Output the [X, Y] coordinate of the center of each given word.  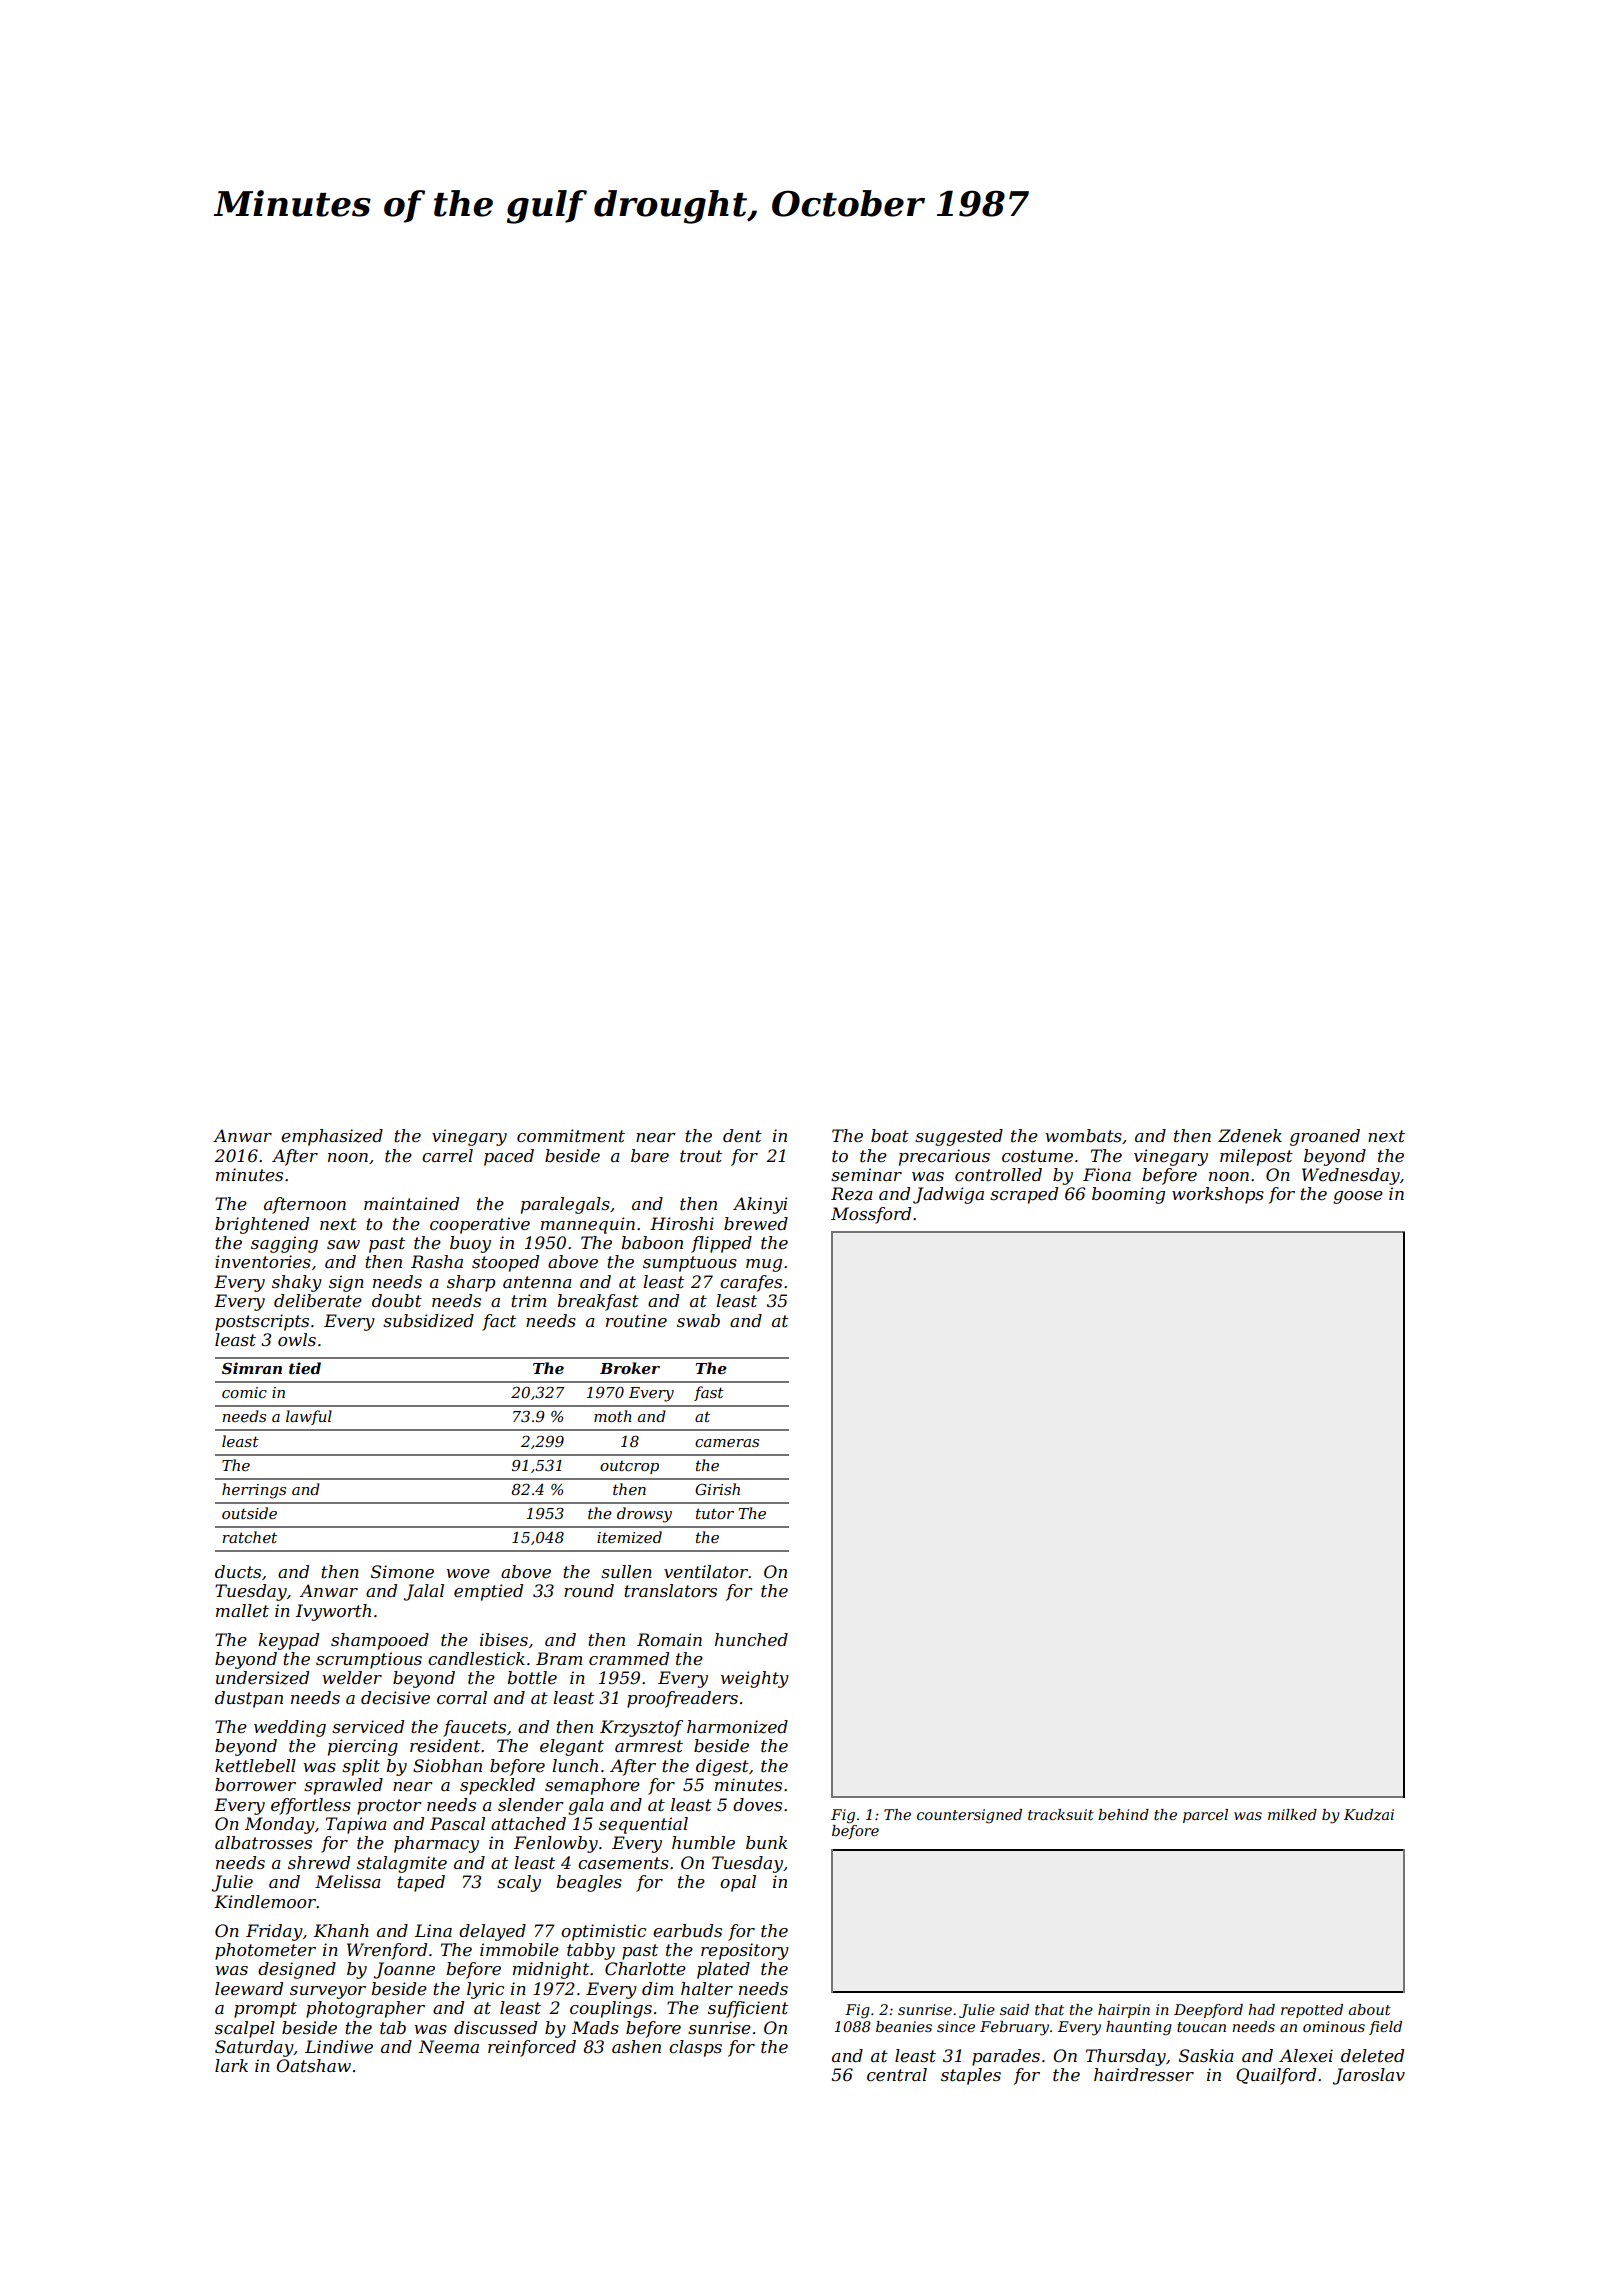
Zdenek [1250, 1135]
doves [757, 1804]
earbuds [687, 1930]
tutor [715, 1513]
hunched [751, 1639]
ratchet [249, 1537]
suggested [959, 1137]
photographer [365, 2009]
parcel [1205, 1816]
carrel [447, 1155]
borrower [255, 1784]
